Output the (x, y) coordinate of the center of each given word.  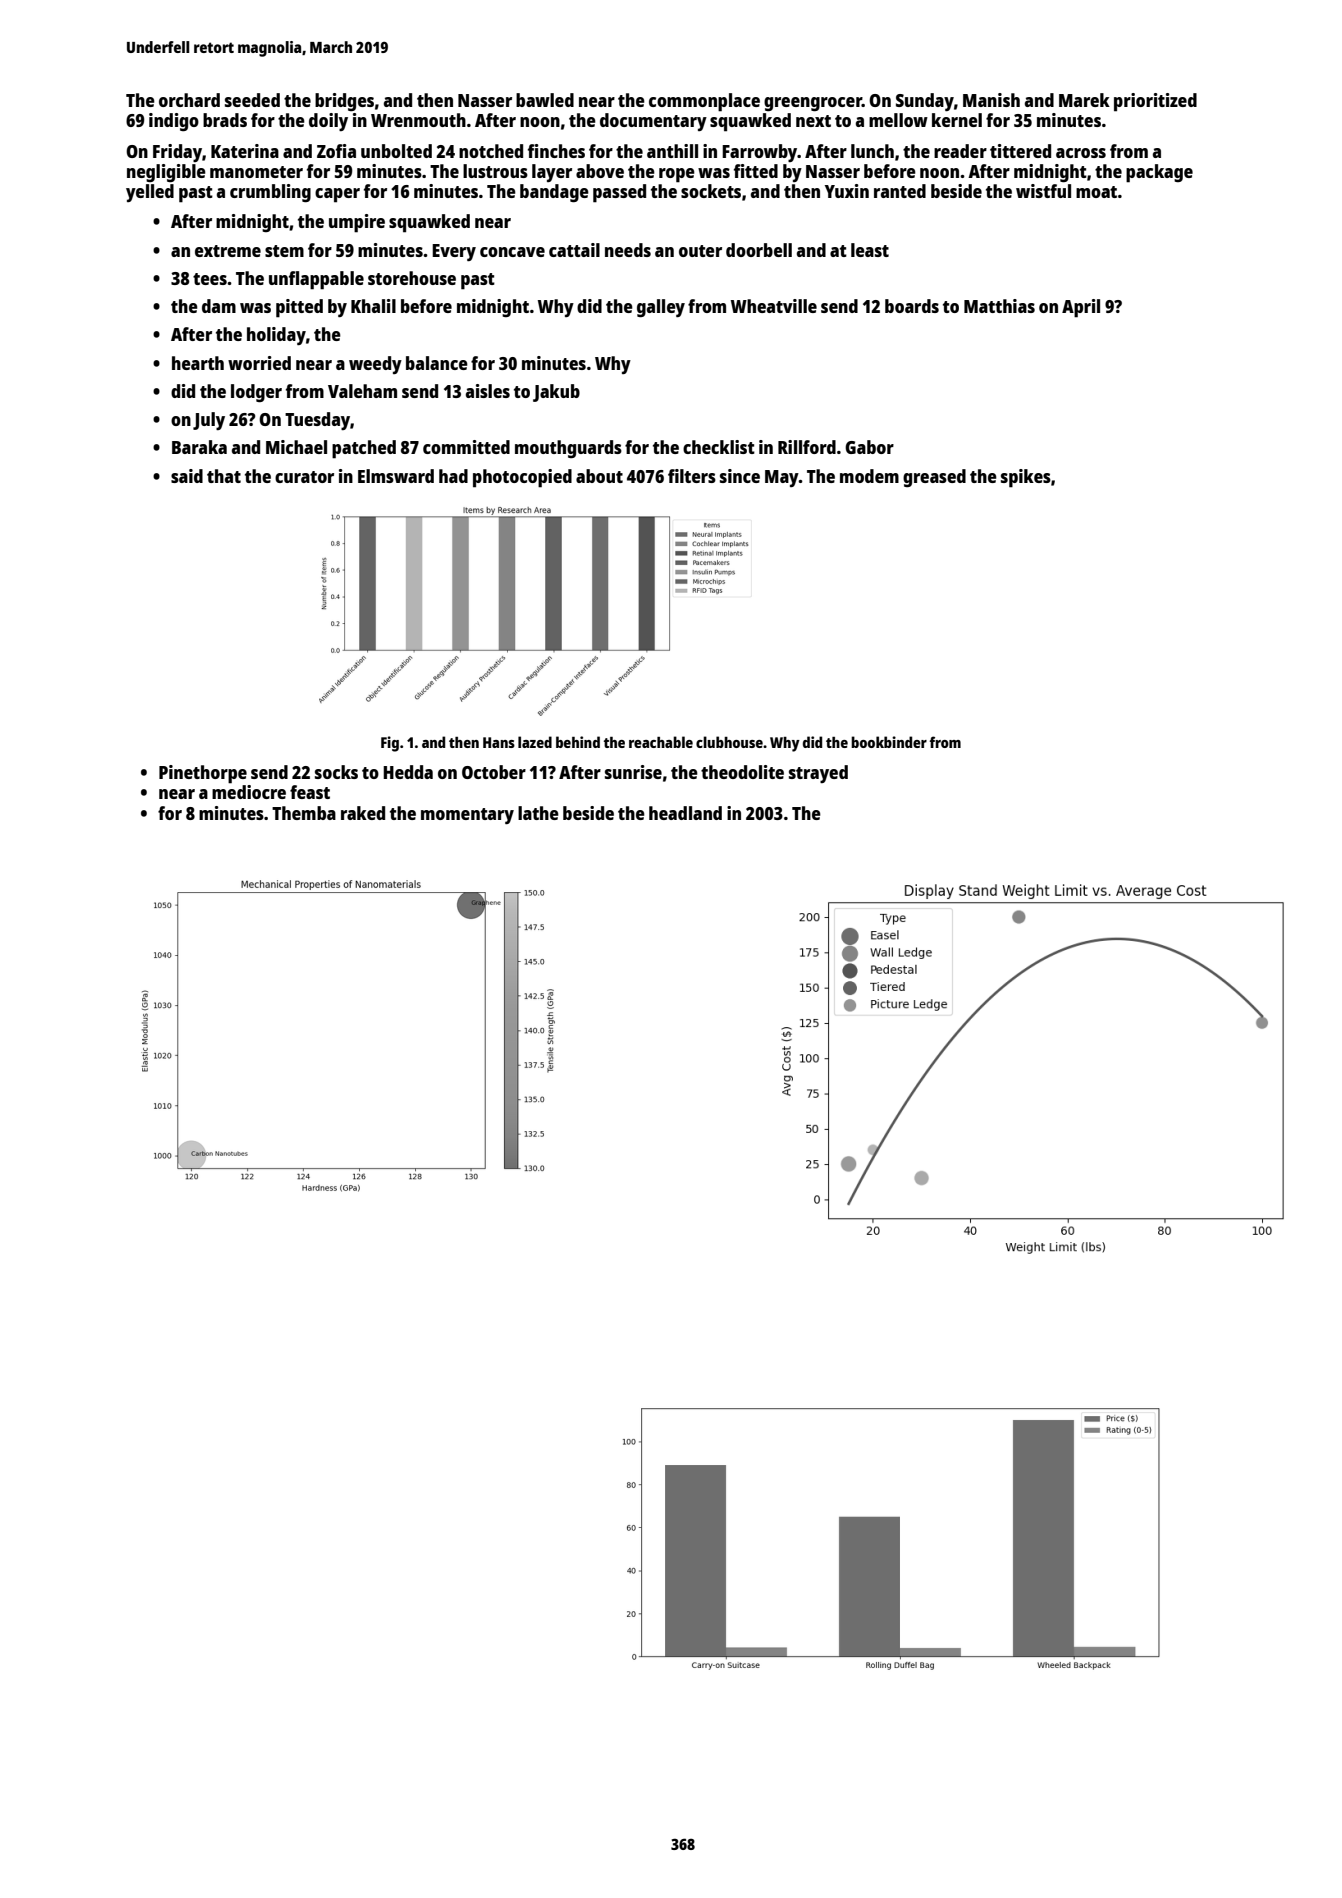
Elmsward (396, 476)
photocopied (522, 478)
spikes (1026, 478)
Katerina (245, 151)
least (870, 250)
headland (685, 813)
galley (661, 308)
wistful (1043, 191)
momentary (467, 816)
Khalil (373, 306)
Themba (304, 813)
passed (619, 193)
